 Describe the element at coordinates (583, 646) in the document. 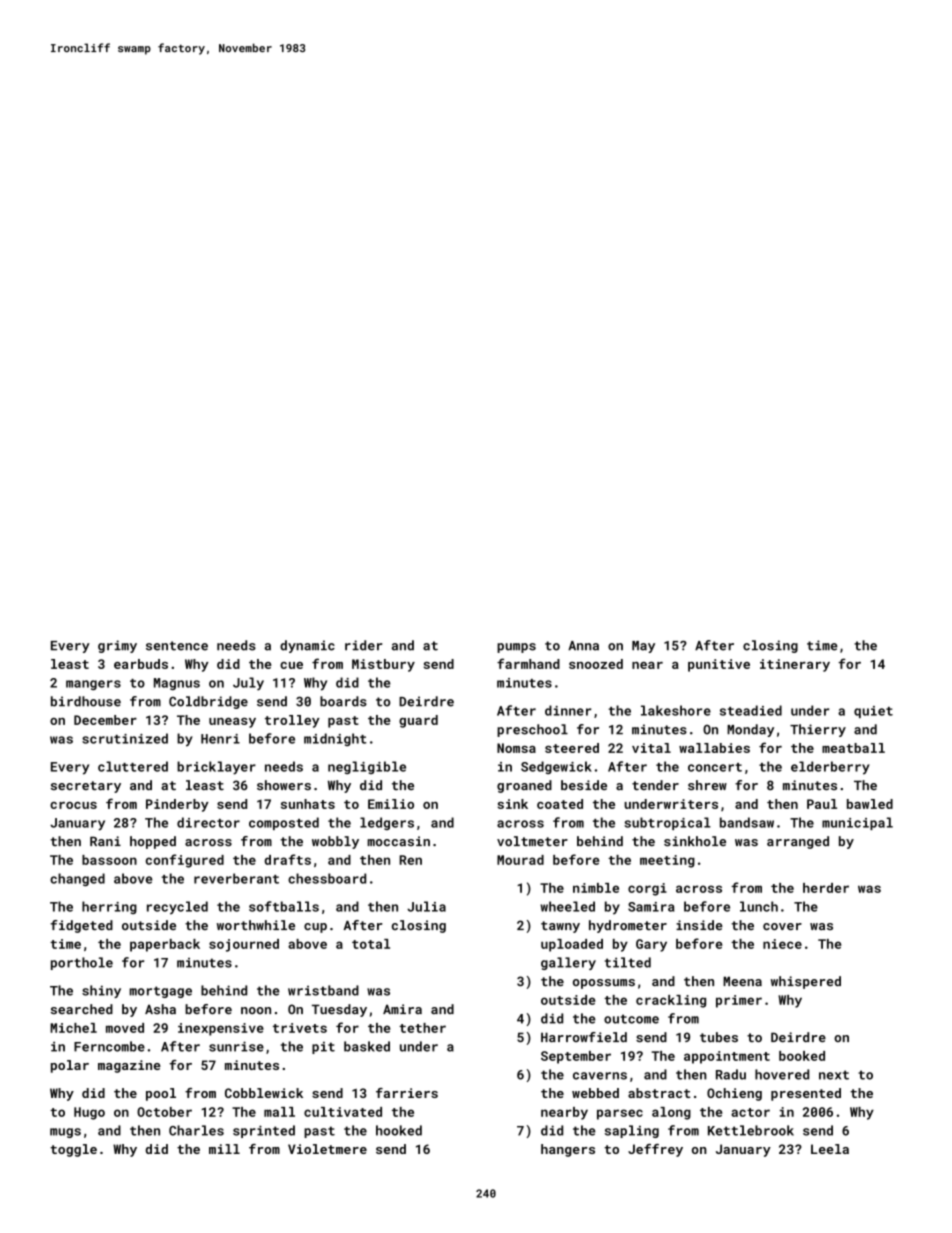

I see `Anna` at that location.
